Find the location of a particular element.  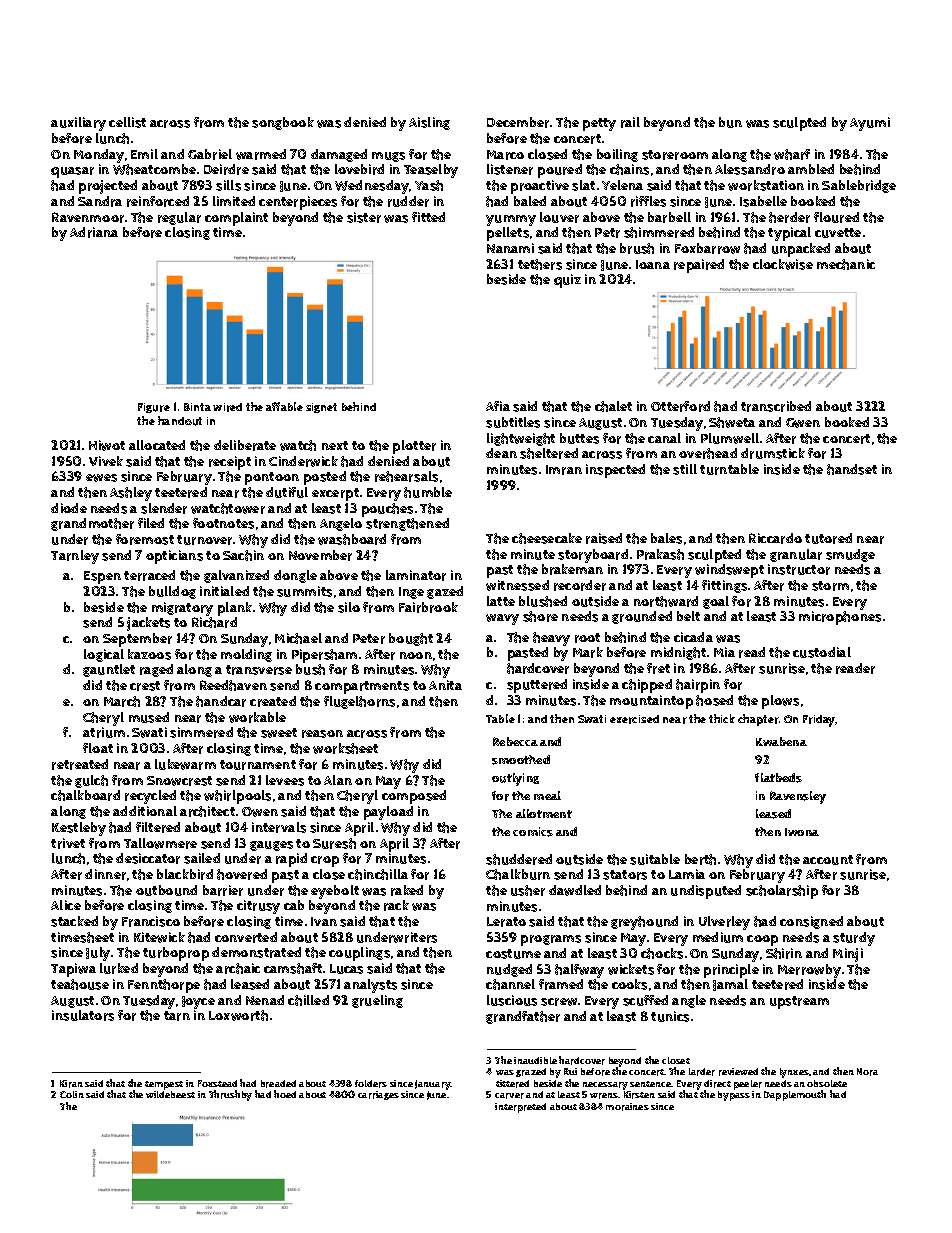

grueling is located at coordinates (377, 1001).
